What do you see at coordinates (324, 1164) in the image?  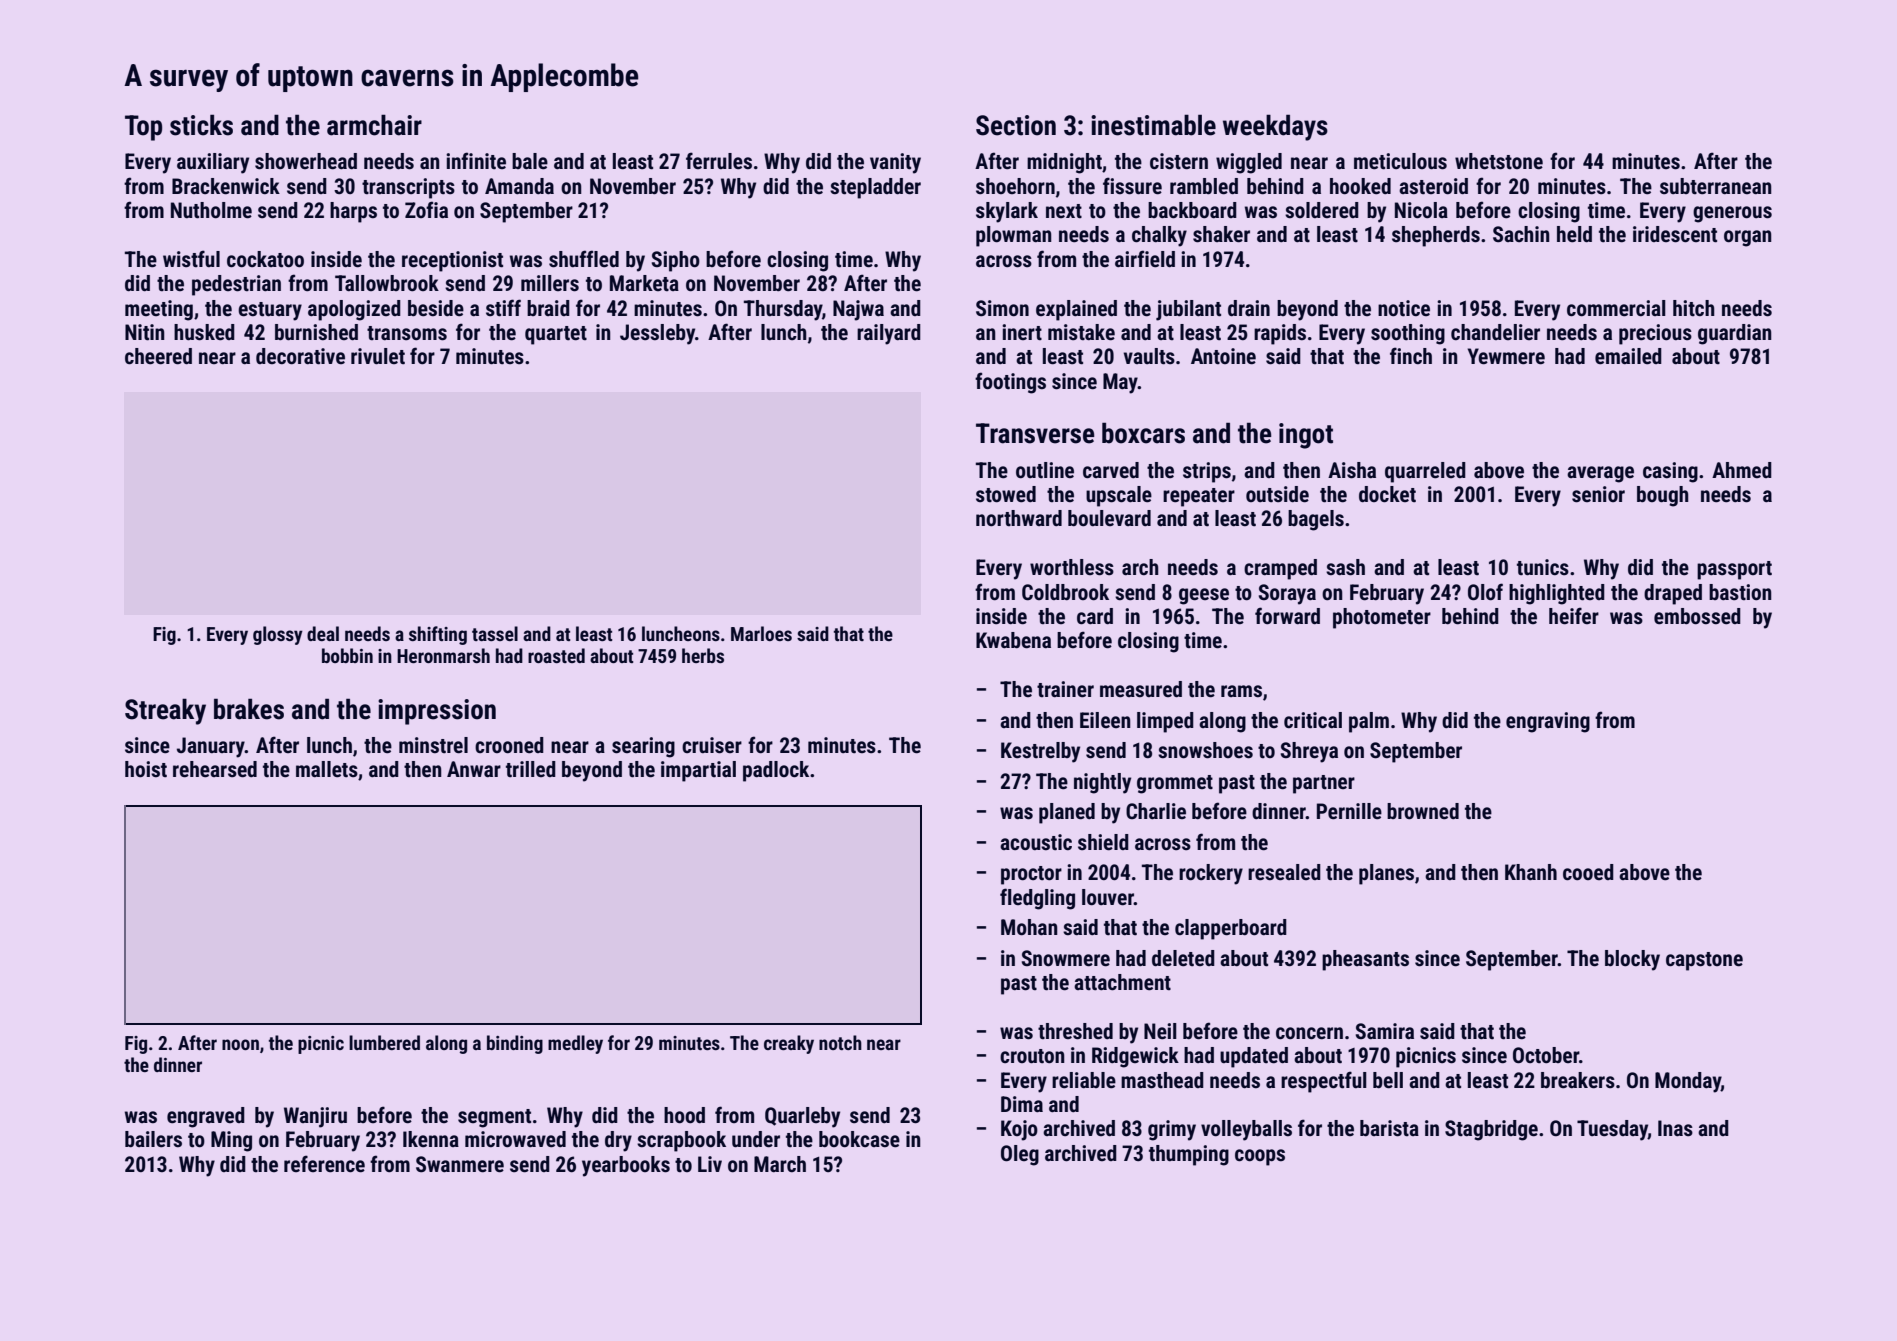 I see `reference` at bounding box center [324, 1164].
